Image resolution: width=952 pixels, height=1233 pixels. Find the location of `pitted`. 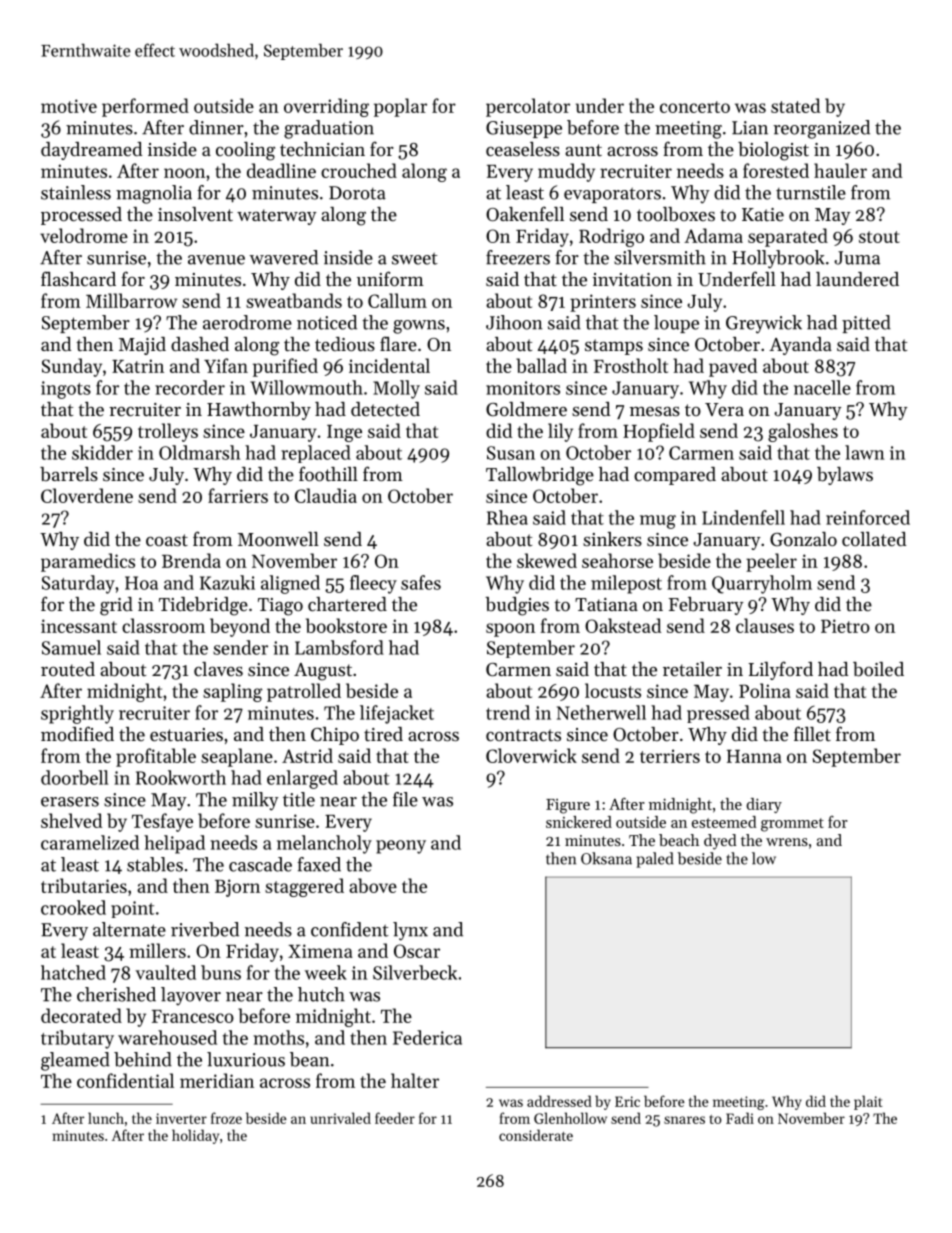

pitted is located at coordinates (866, 324).
